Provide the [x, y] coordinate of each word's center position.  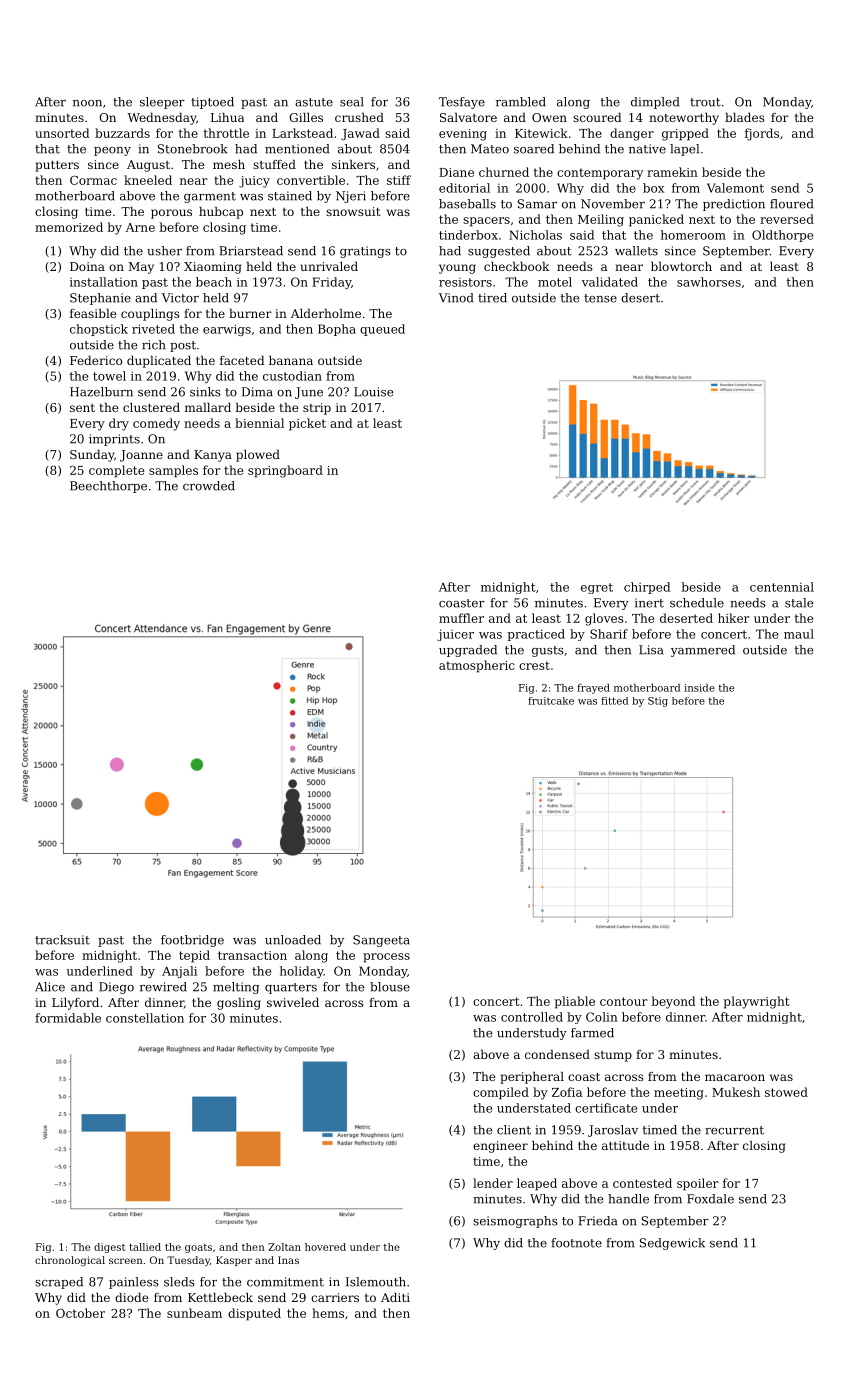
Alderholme [326, 313]
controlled [532, 1017]
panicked [656, 220]
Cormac [93, 180]
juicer [455, 635]
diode [131, 1297]
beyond [673, 1002]
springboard [285, 471]
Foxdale [710, 1199]
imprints [114, 440]
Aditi [395, 1297]
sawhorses [709, 282]
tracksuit [62, 940]
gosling [239, 1004]
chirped [647, 588]
